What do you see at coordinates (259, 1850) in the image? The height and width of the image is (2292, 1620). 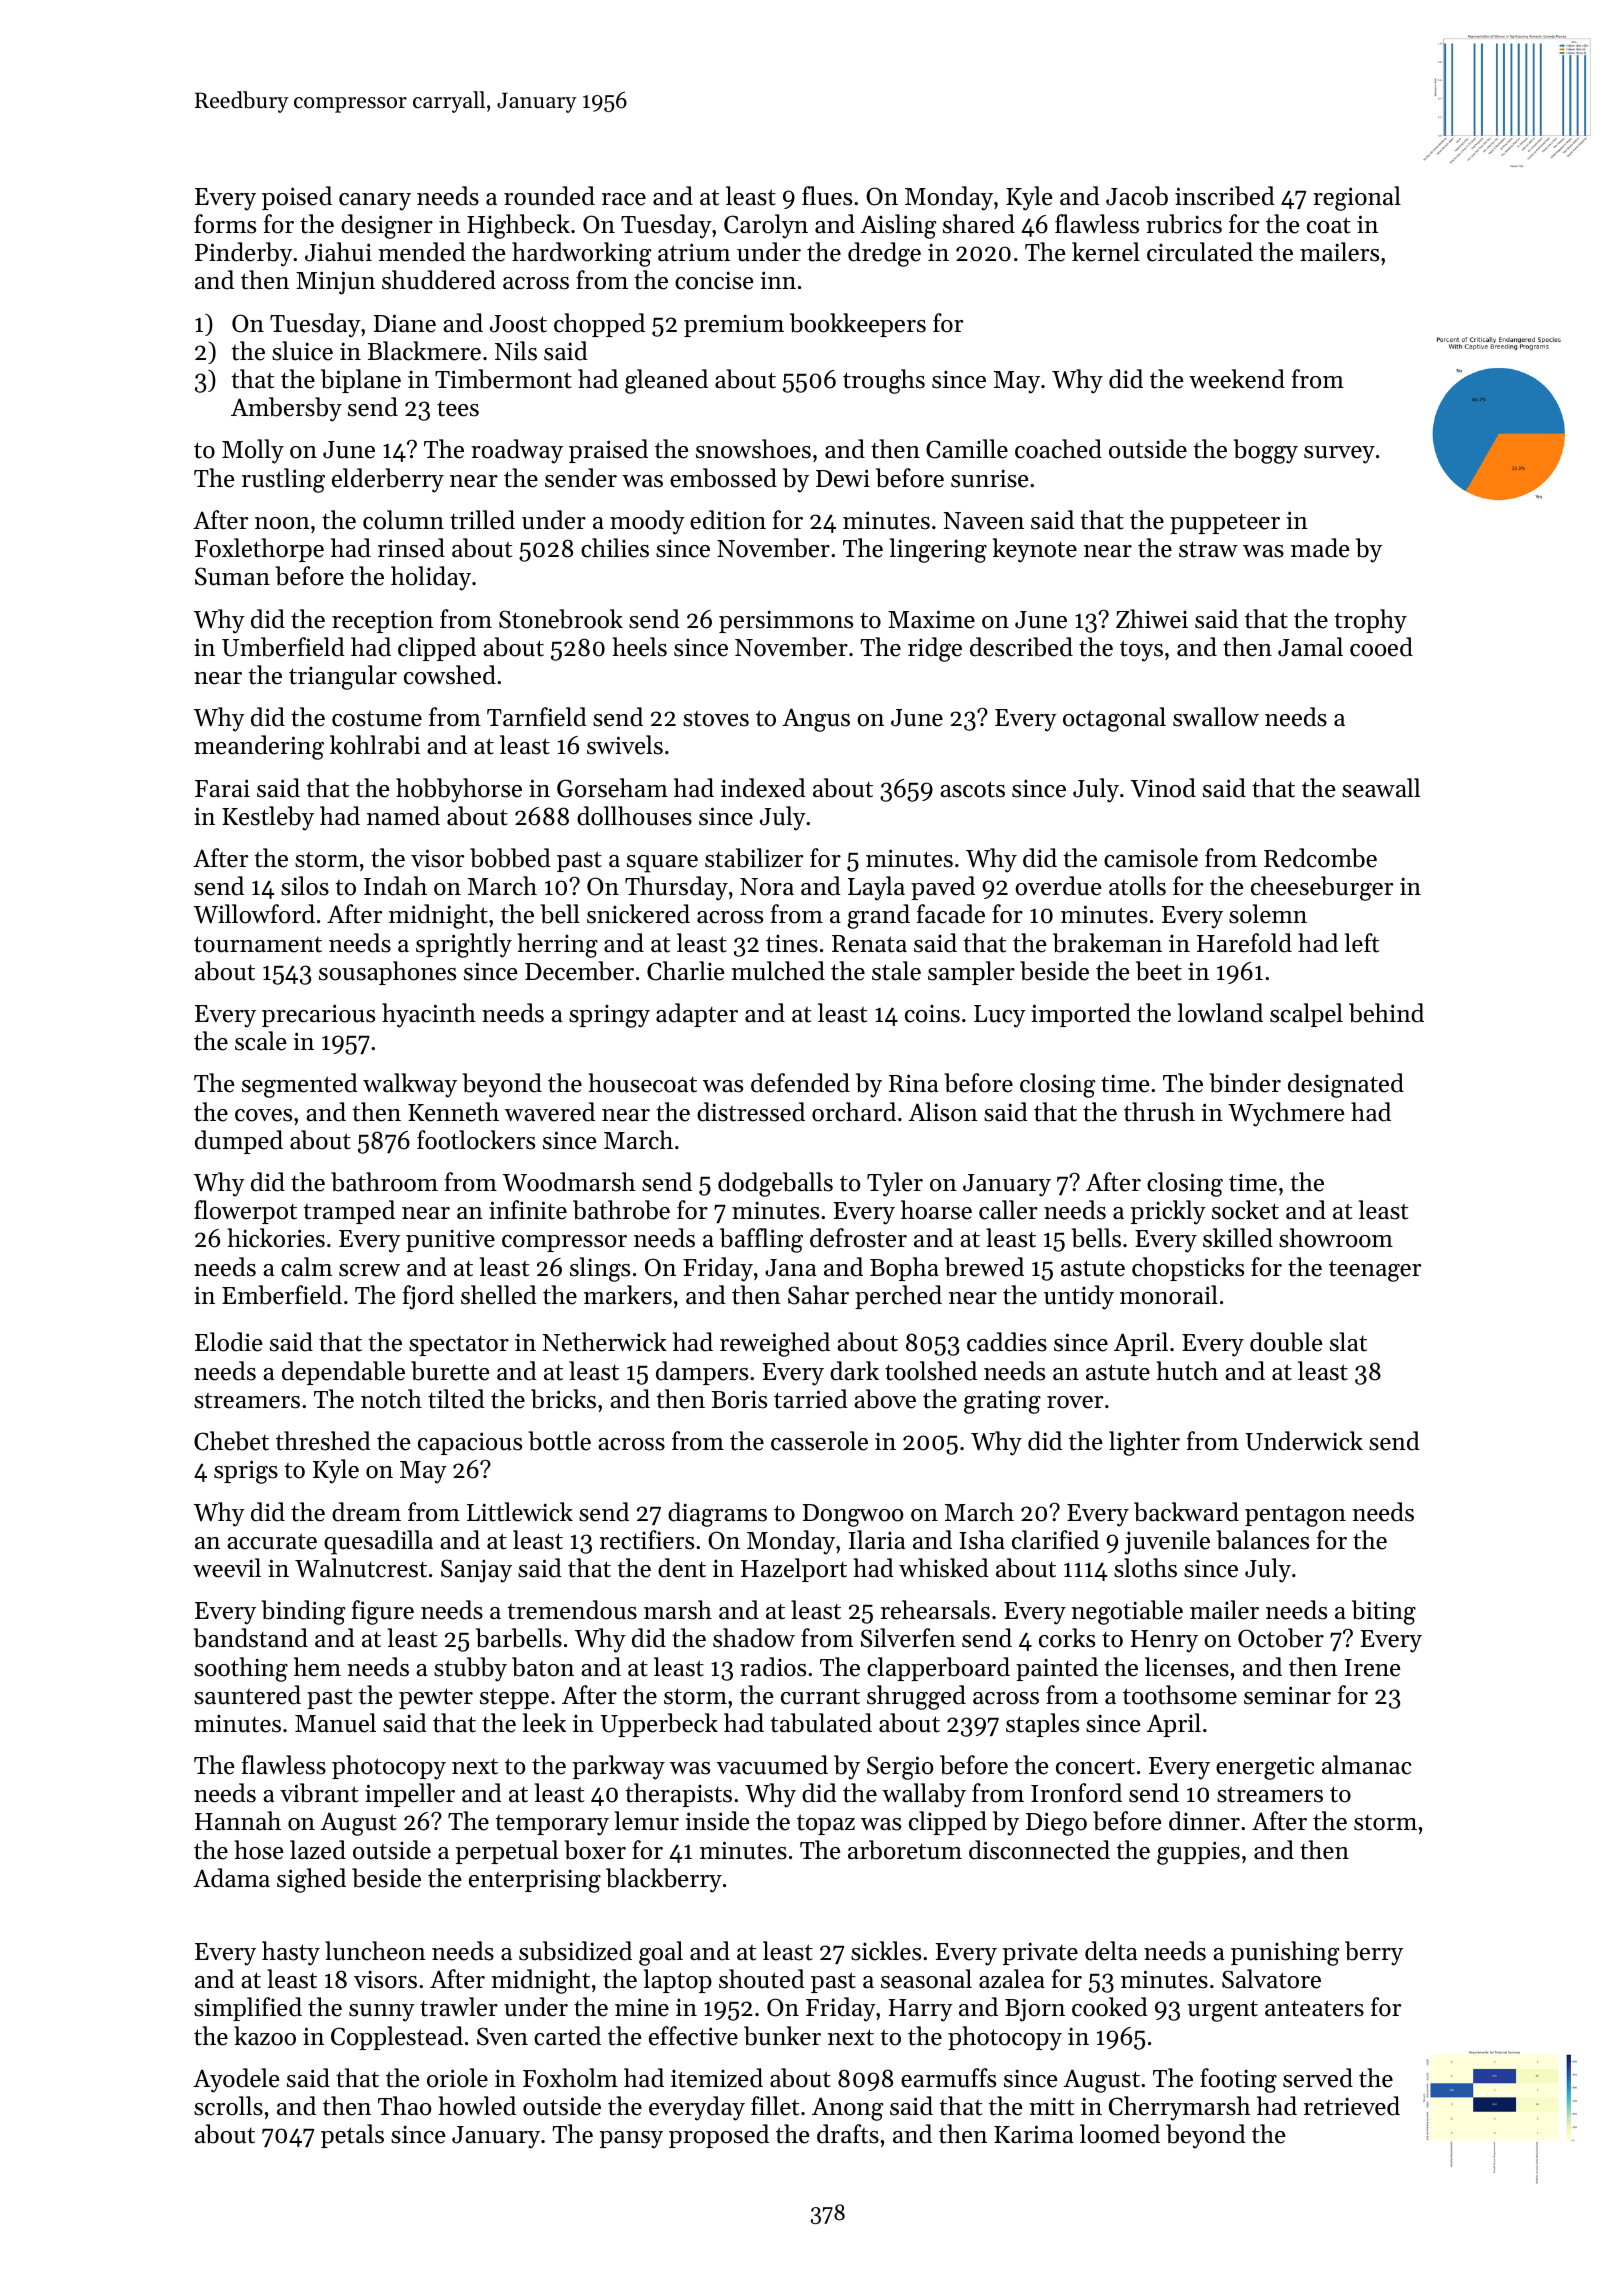 I see `hose` at bounding box center [259, 1850].
